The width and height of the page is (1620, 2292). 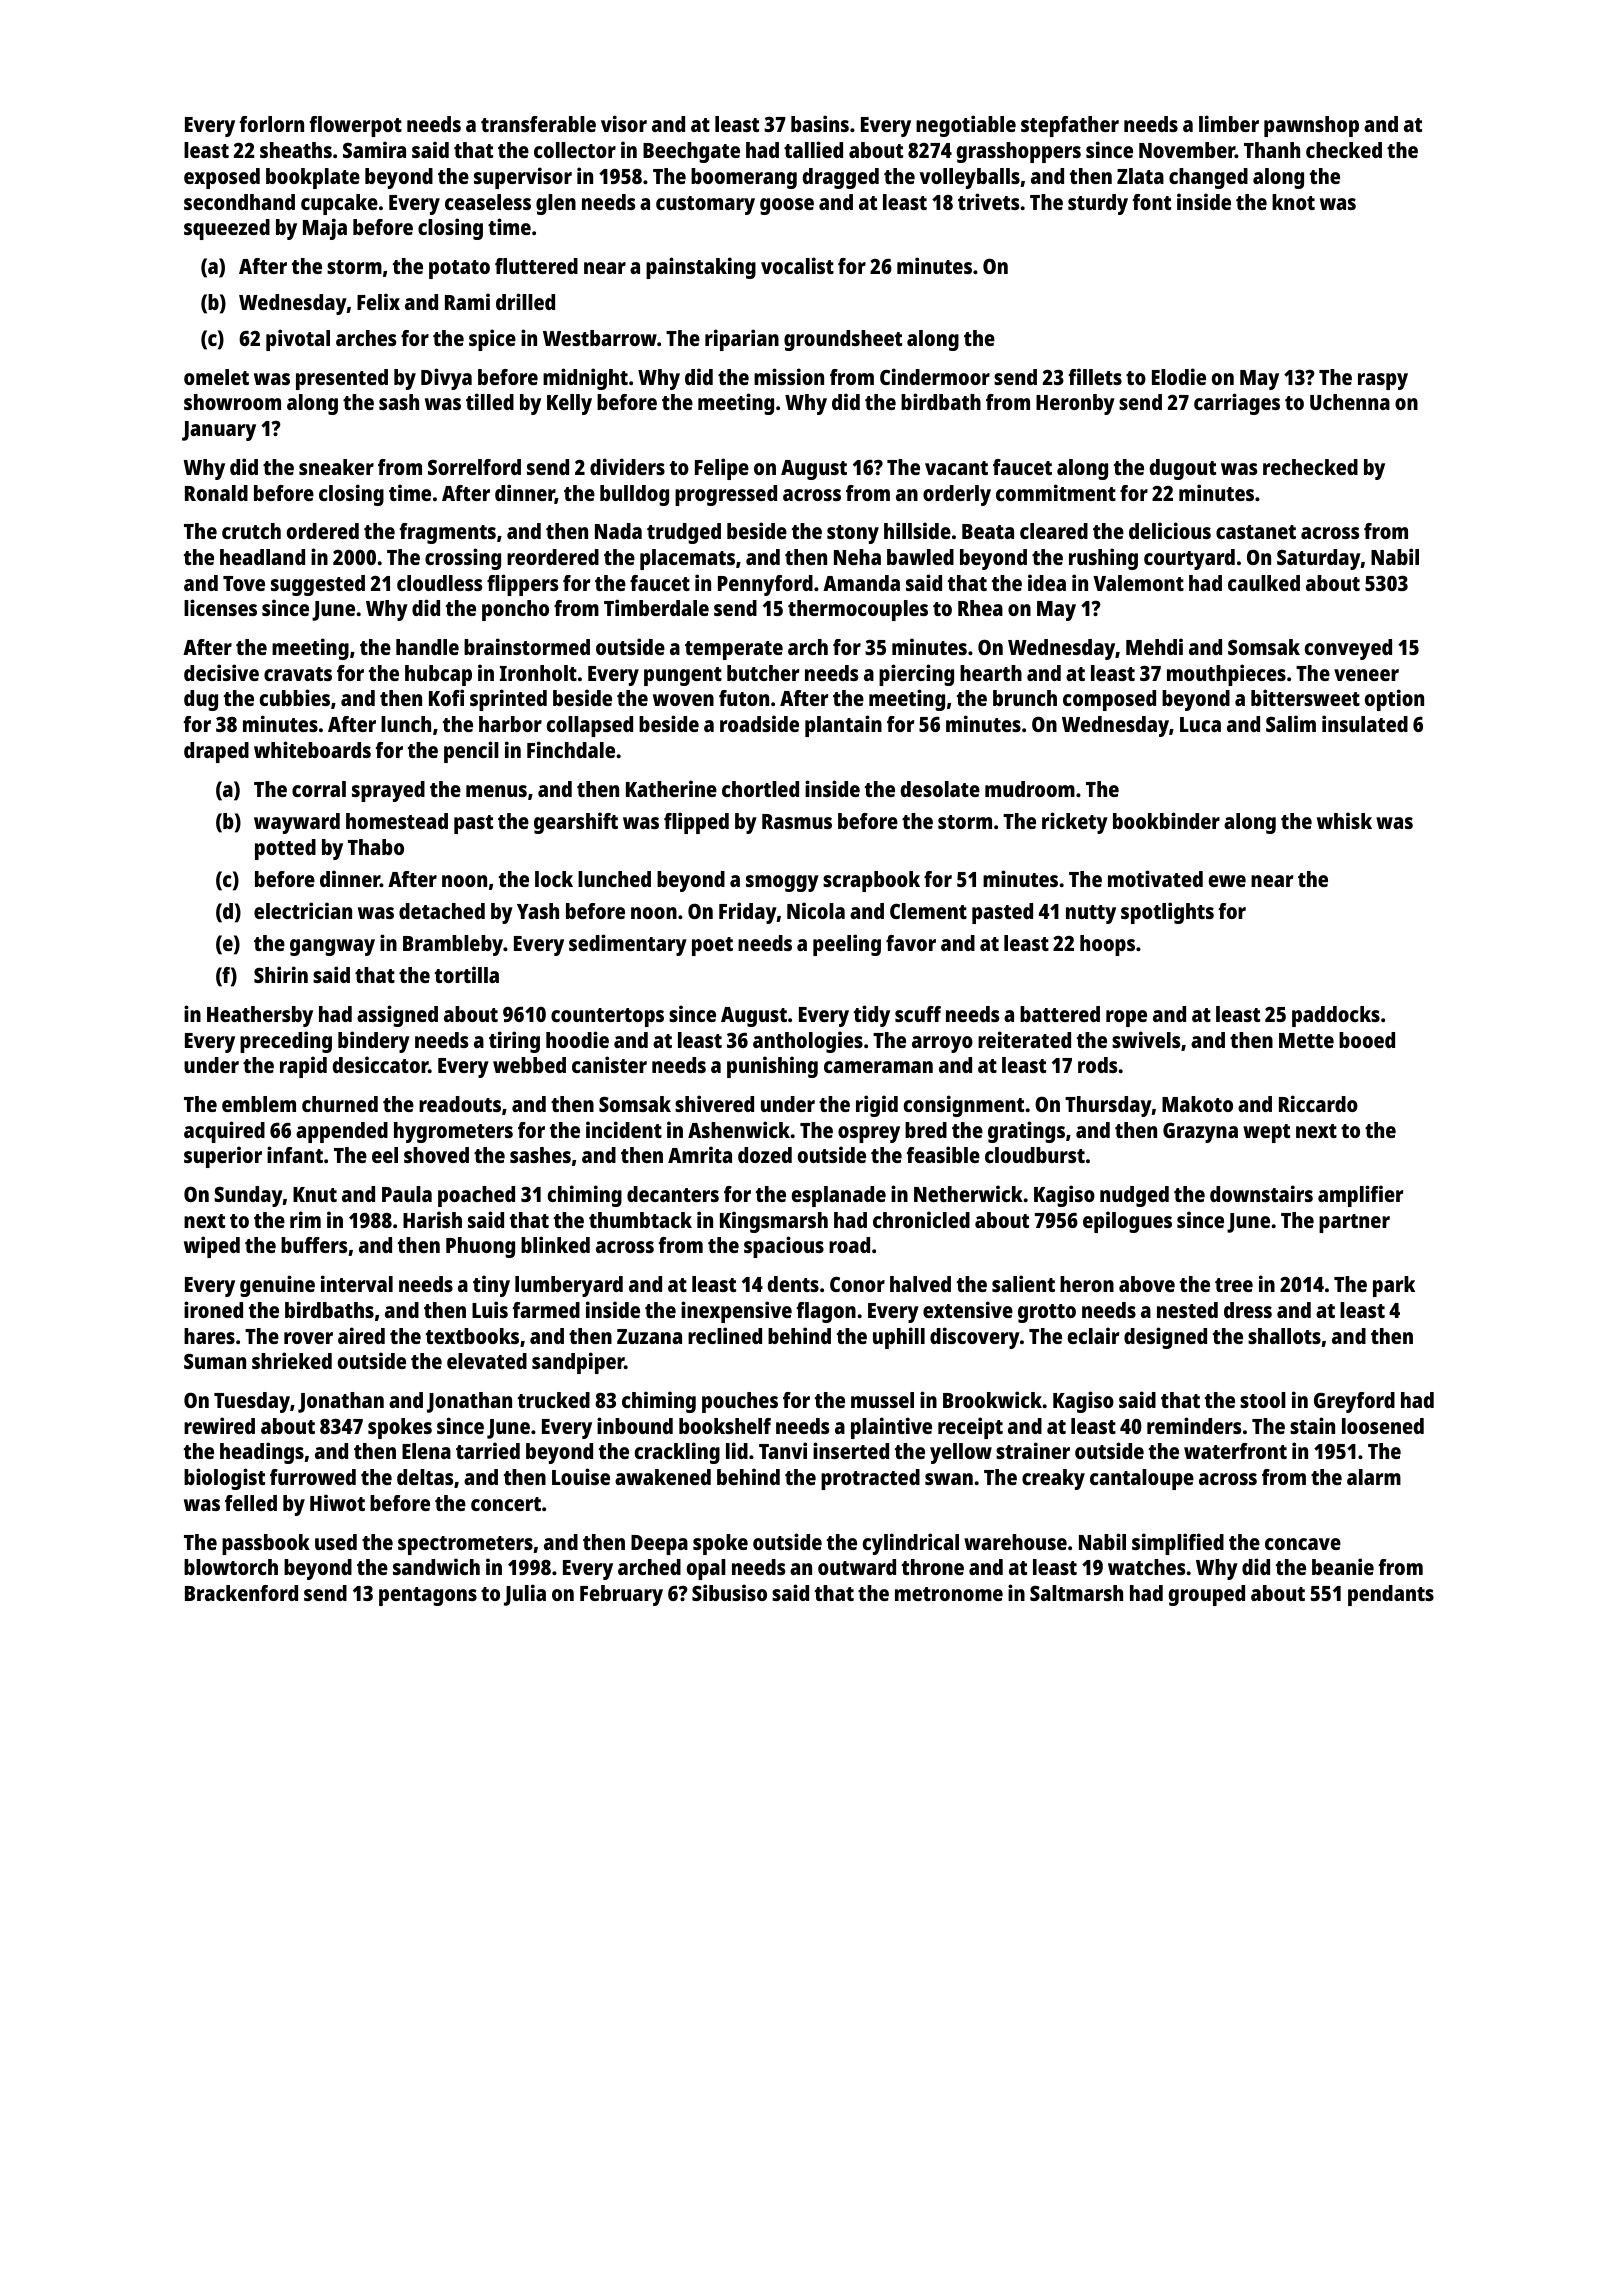 What do you see at coordinates (281, 974) in the page?
I see `Shirin` at bounding box center [281, 974].
